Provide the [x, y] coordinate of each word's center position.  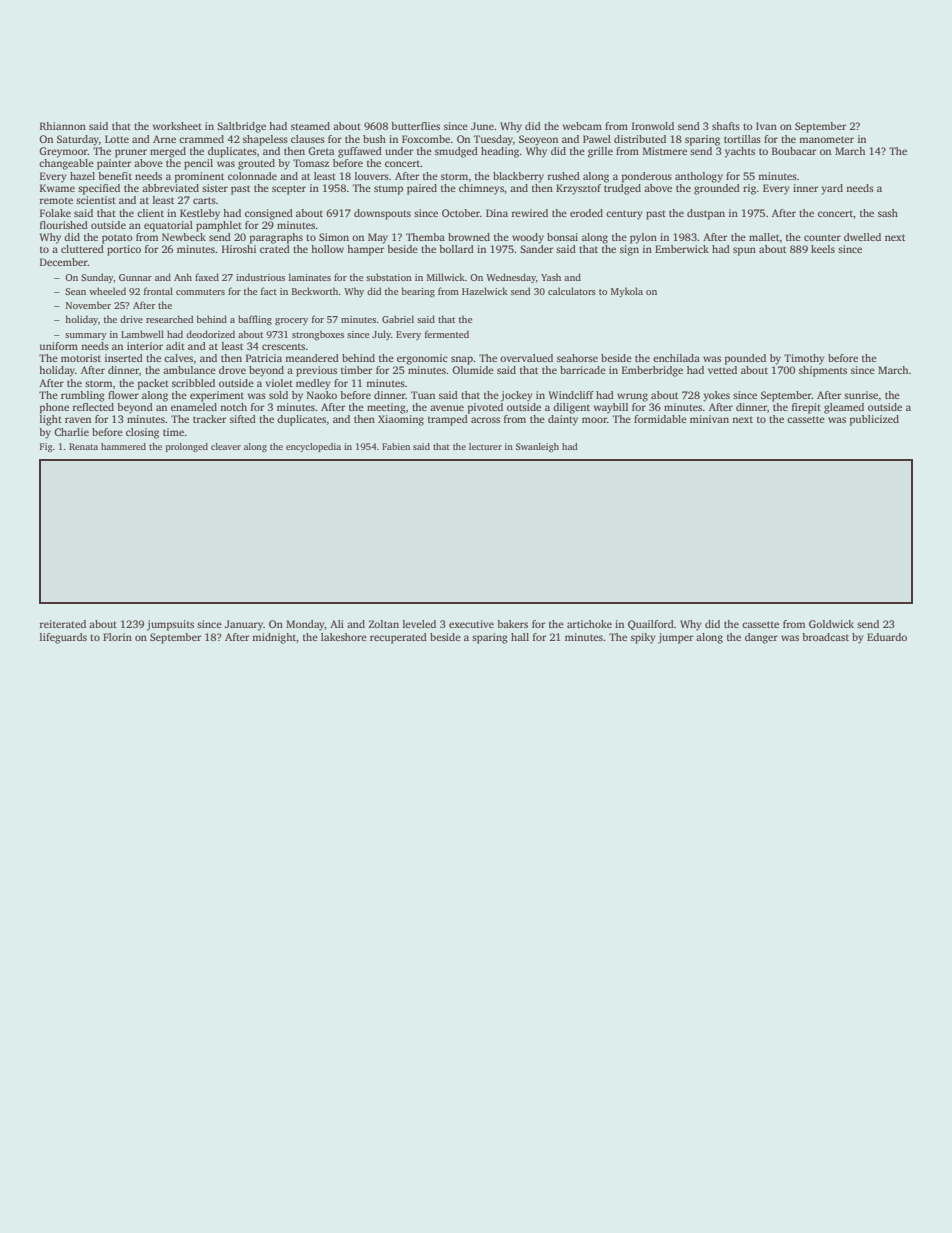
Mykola [627, 292]
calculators [572, 291]
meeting [386, 408]
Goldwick [831, 624]
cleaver [226, 446]
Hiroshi [239, 249]
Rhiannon [63, 126]
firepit [806, 408]
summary [86, 336]
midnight [274, 638]
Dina [497, 213]
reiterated [62, 624]
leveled [419, 624]
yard [832, 189]
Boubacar [794, 151]
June [482, 126]
